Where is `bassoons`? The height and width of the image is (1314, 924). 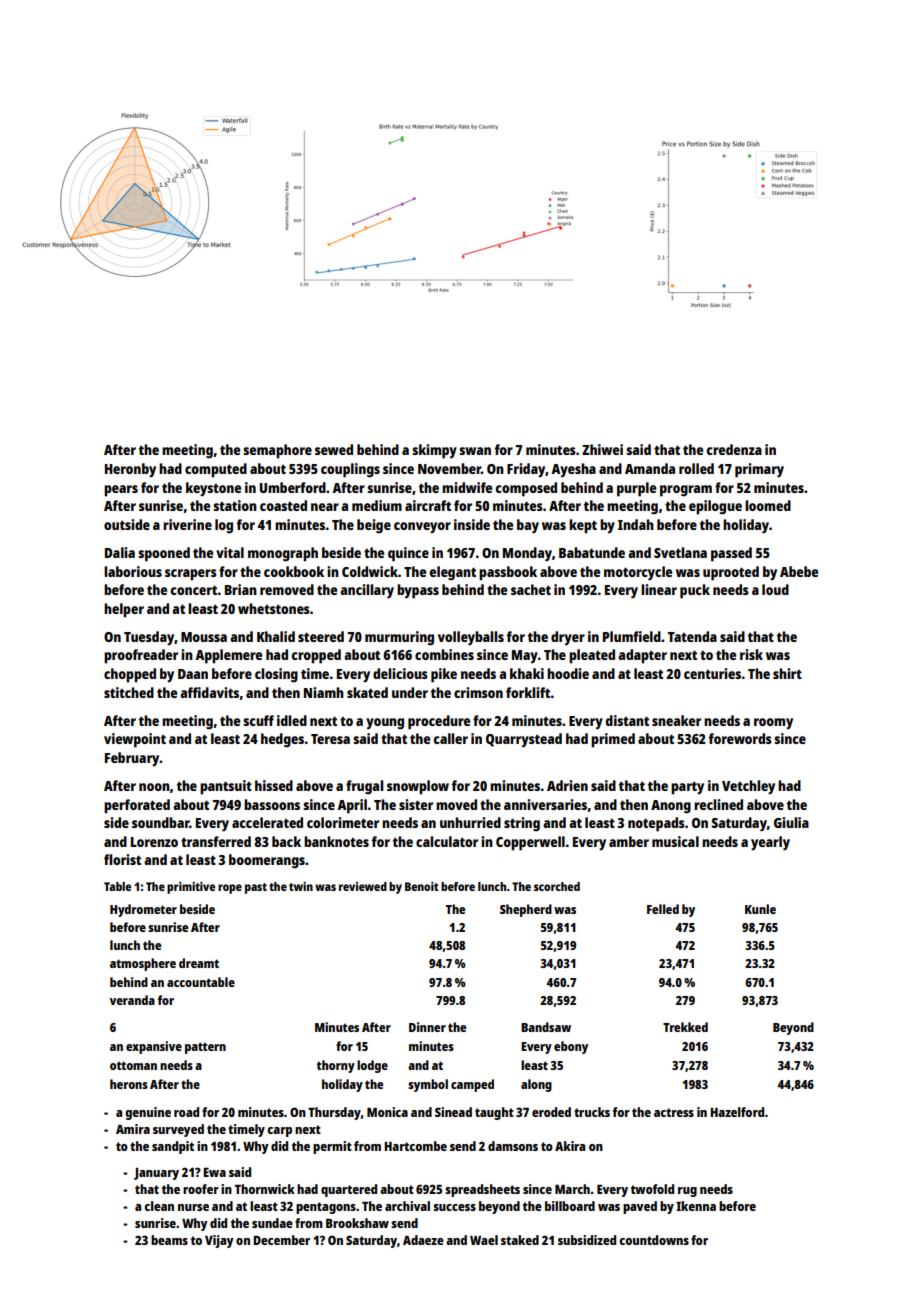 bassoons is located at coordinates (272, 804).
